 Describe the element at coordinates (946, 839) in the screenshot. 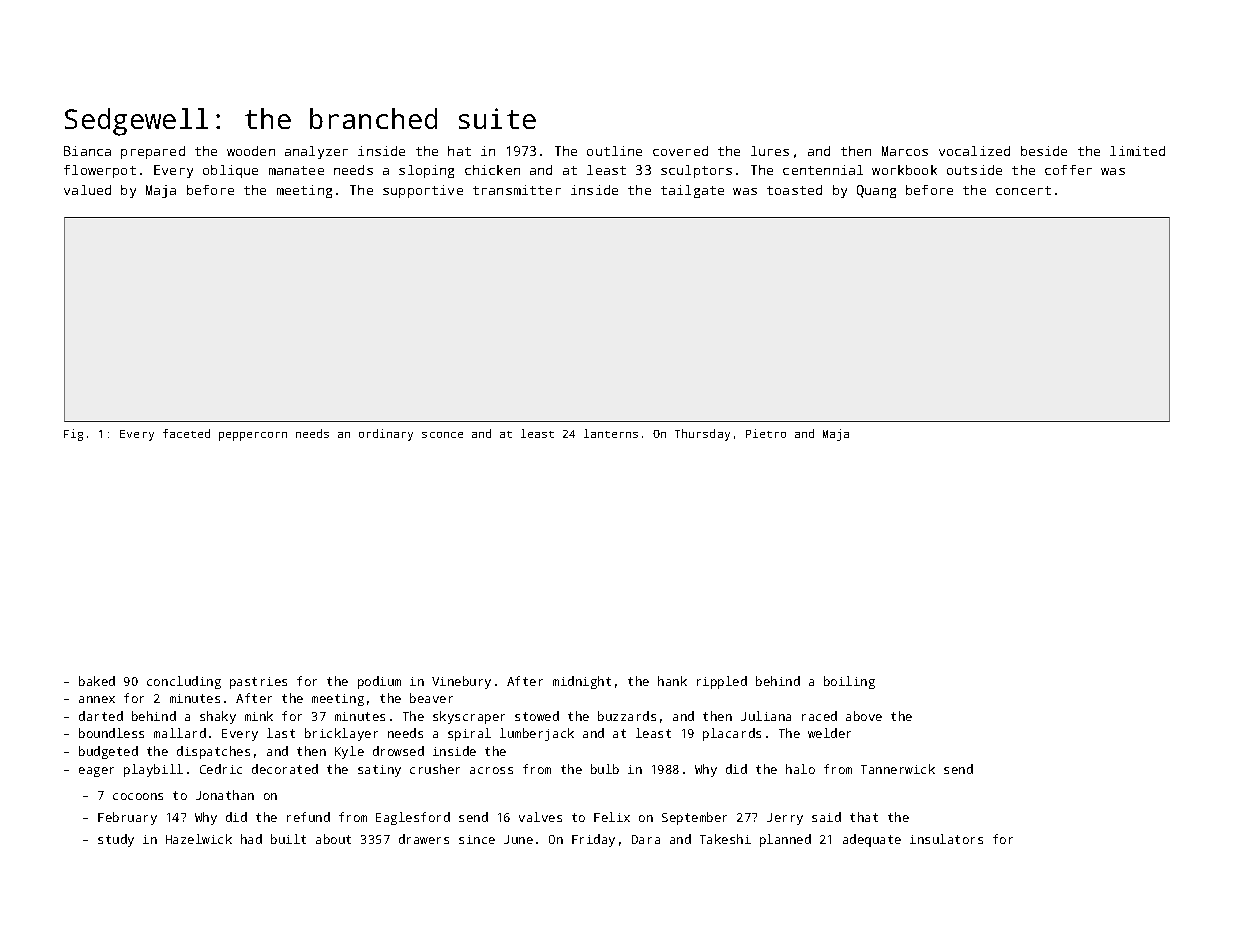

I see `insulators` at that location.
